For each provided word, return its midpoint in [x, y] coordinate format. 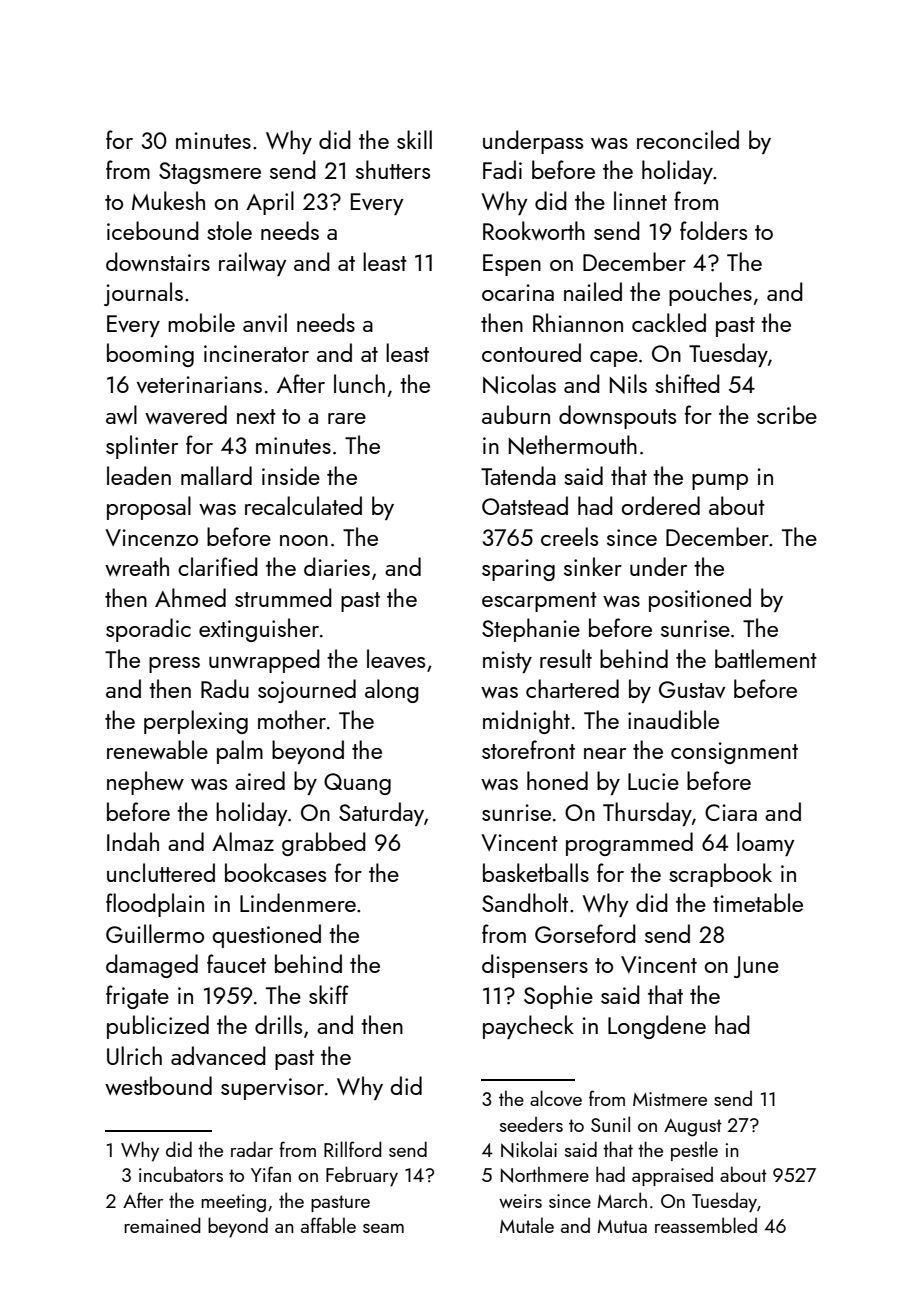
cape [614, 359]
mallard [216, 475]
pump [720, 482]
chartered [572, 688]
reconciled [688, 139]
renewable [157, 749]
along [392, 691]
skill [414, 139]
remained [162, 1225]
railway [253, 264]
